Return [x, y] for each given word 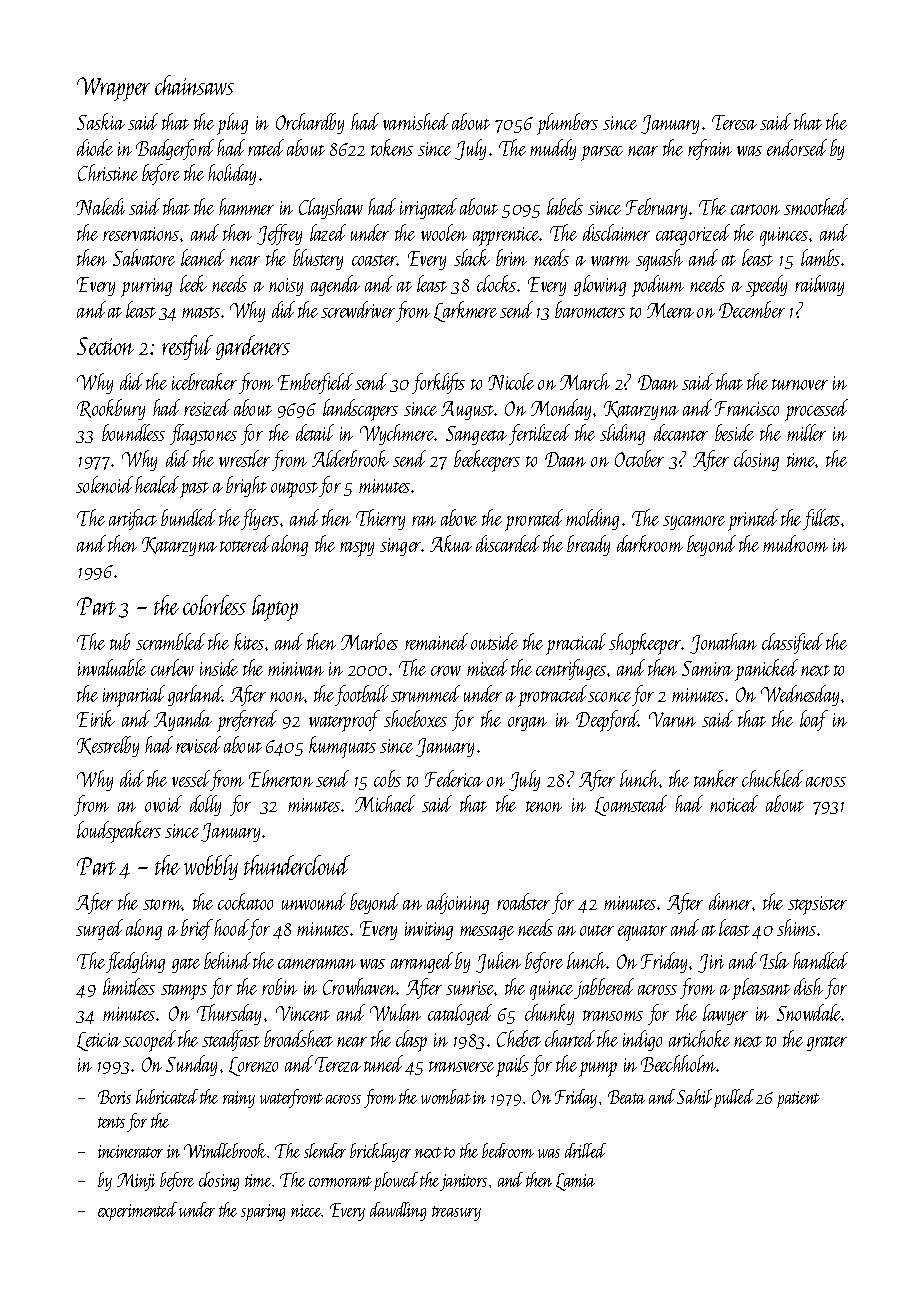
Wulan [395, 1012]
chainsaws [194, 85]
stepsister [817, 905]
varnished [416, 121]
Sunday [191, 1065]
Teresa [734, 122]
